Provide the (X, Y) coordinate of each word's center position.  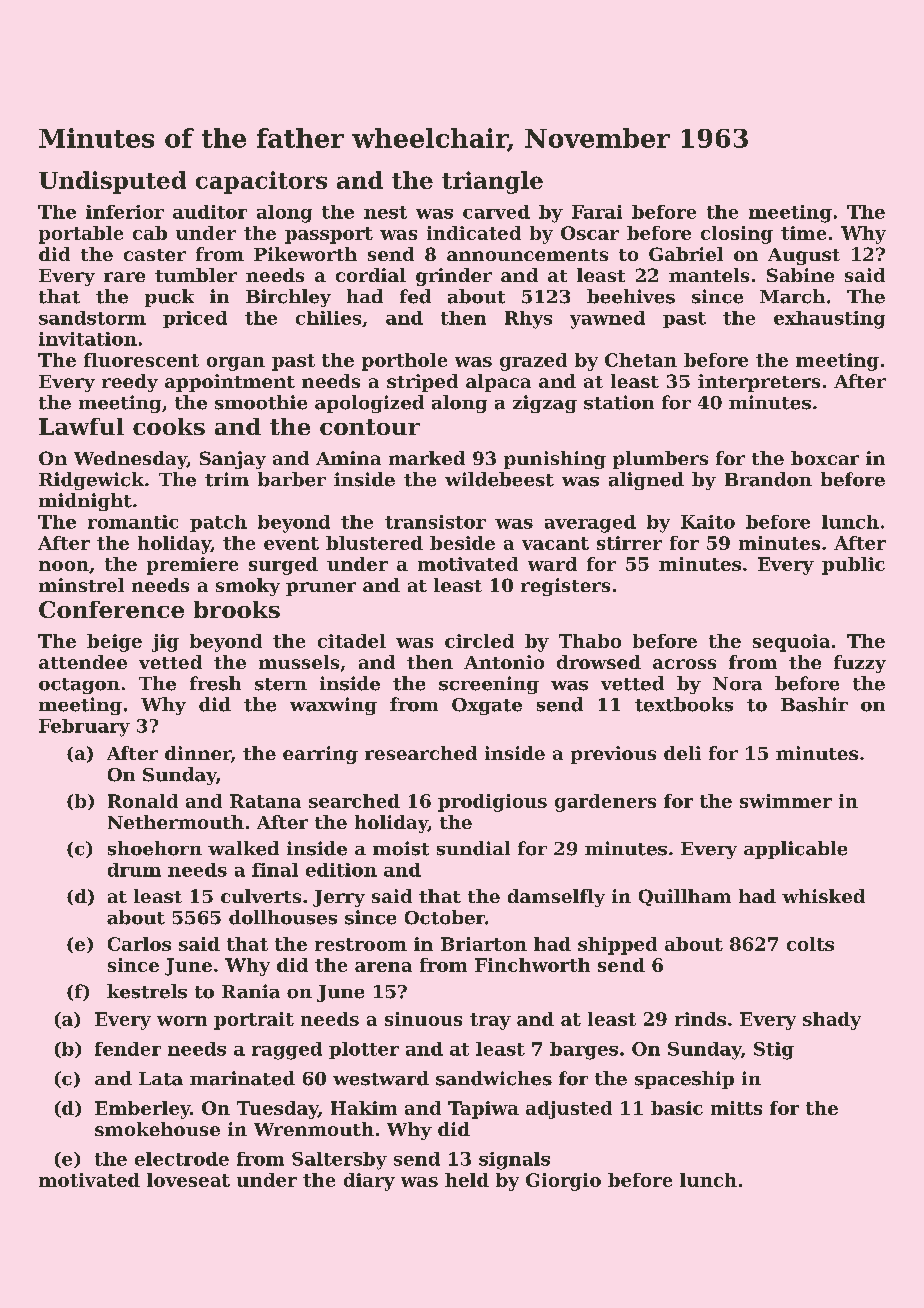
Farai (597, 212)
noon (64, 566)
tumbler (196, 275)
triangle (492, 182)
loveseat (188, 1180)
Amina (348, 458)
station (619, 402)
